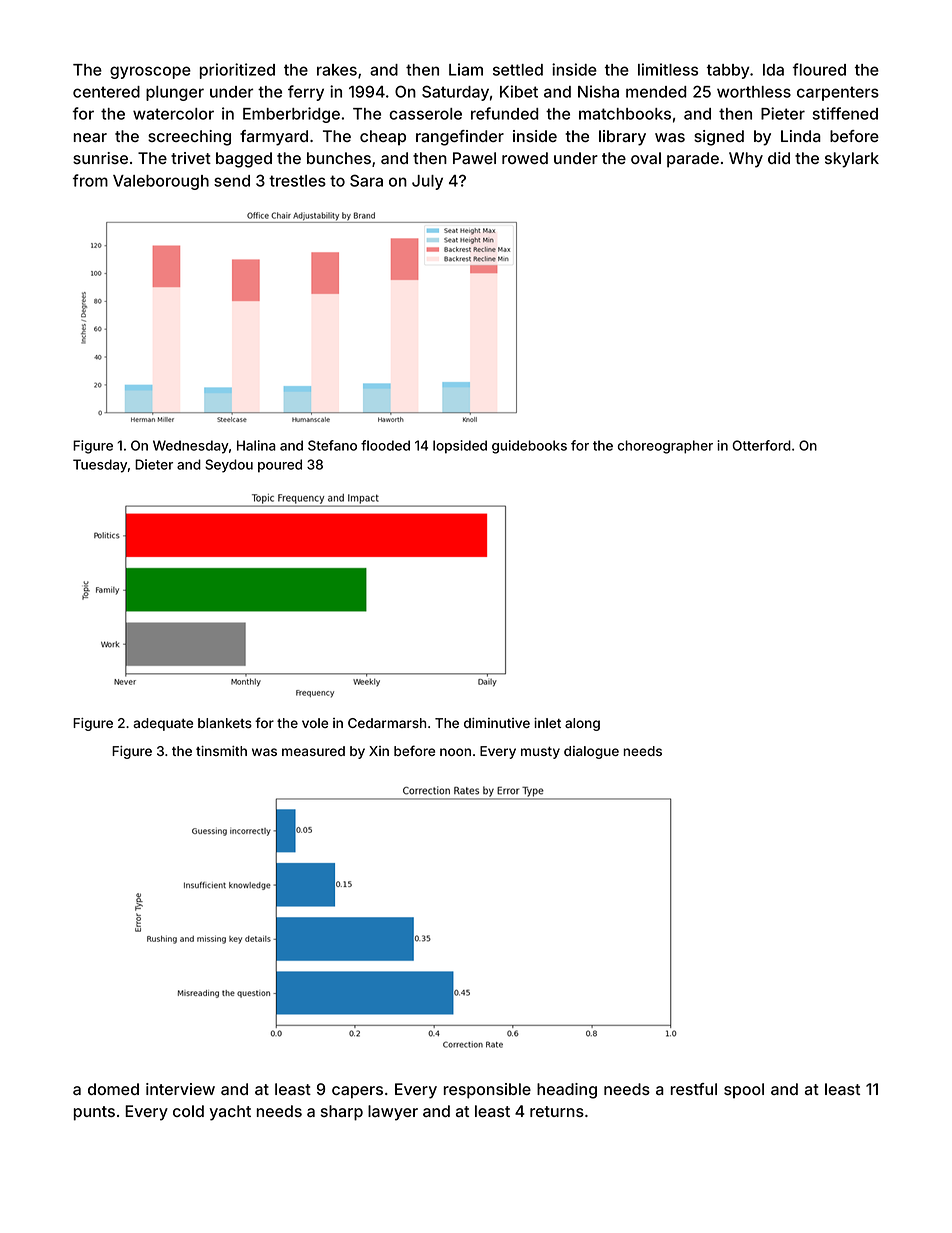 Image resolution: width=952 pixels, height=1233 pixels. Describe the element at coordinates (113, 1089) in the screenshot. I see `domed` at that location.
